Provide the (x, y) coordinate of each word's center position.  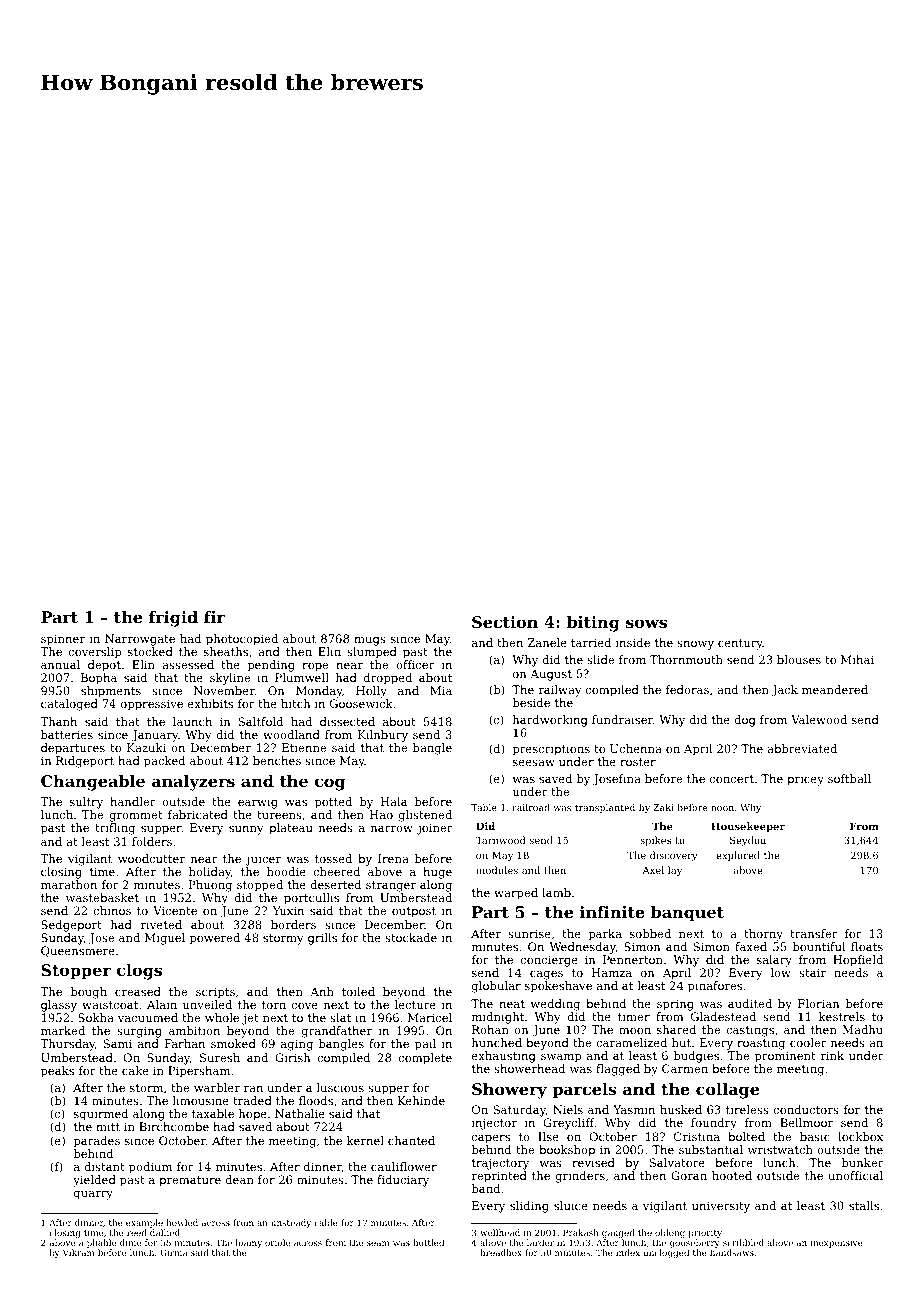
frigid (173, 619)
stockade (411, 937)
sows (646, 623)
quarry (93, 1195)
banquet (687, 914)
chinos (112, 910)
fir (214, 617)
